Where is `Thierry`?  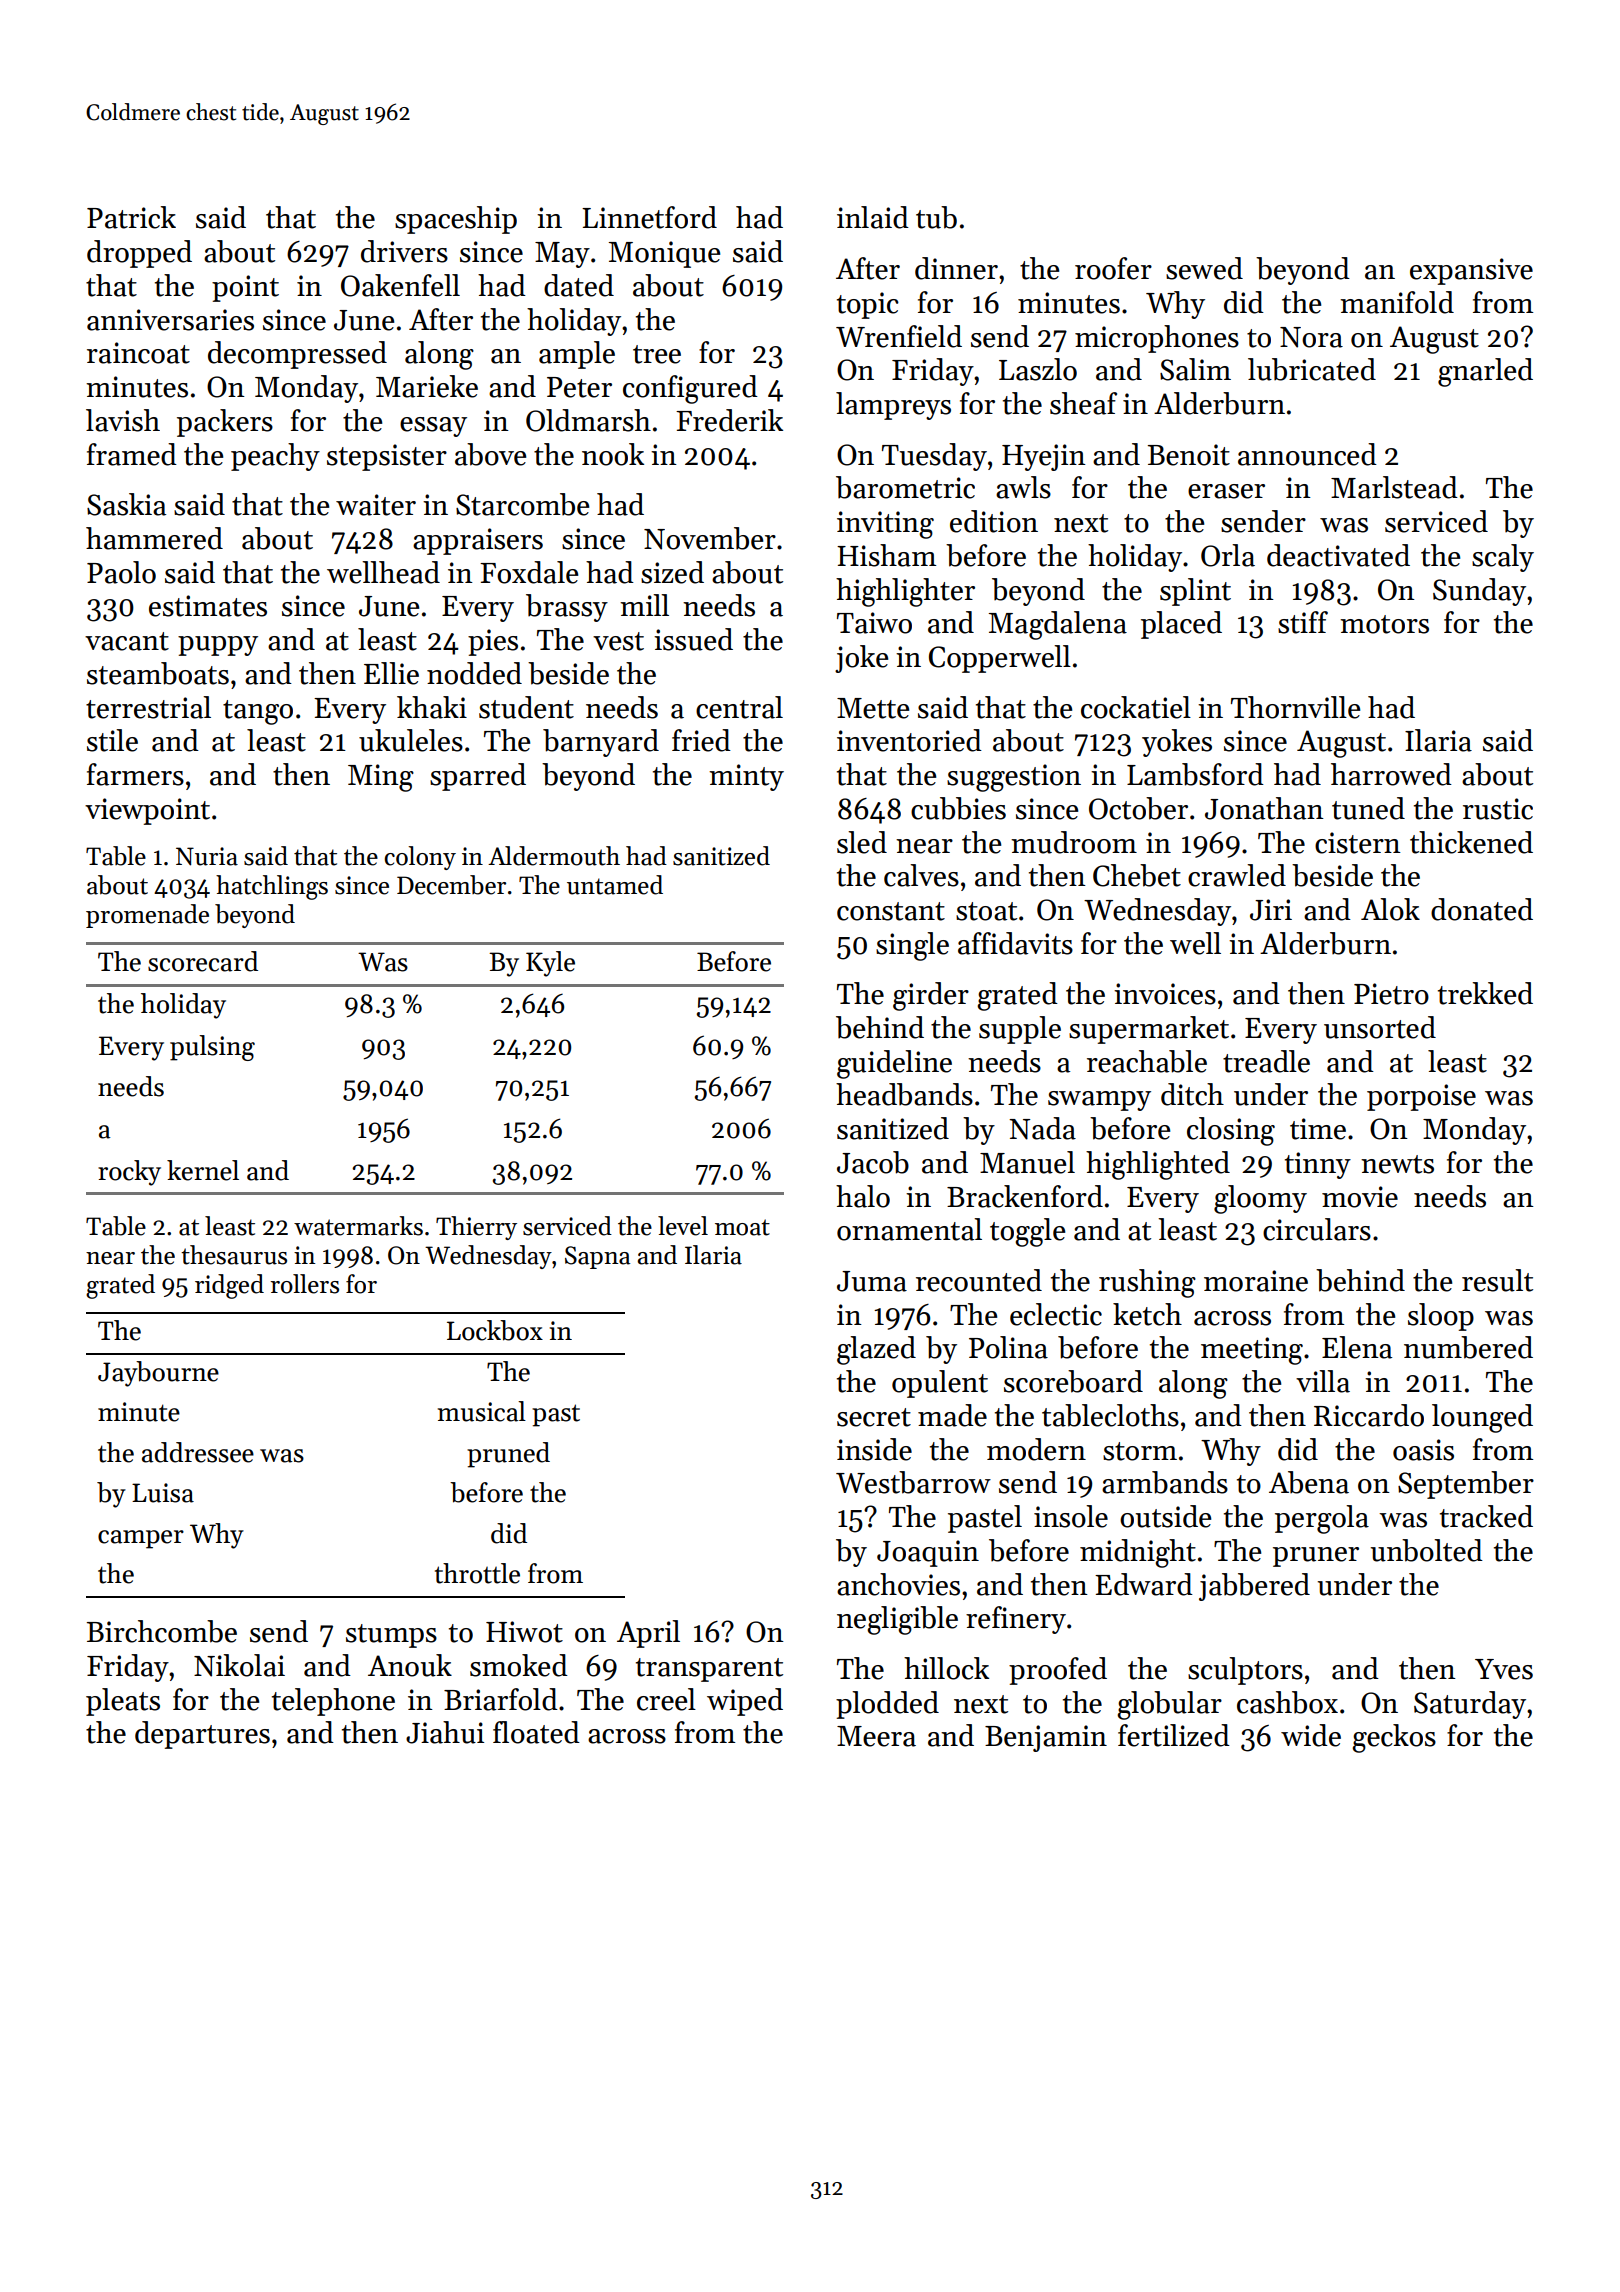 Thierry is located at coordinates (476, 1228).
